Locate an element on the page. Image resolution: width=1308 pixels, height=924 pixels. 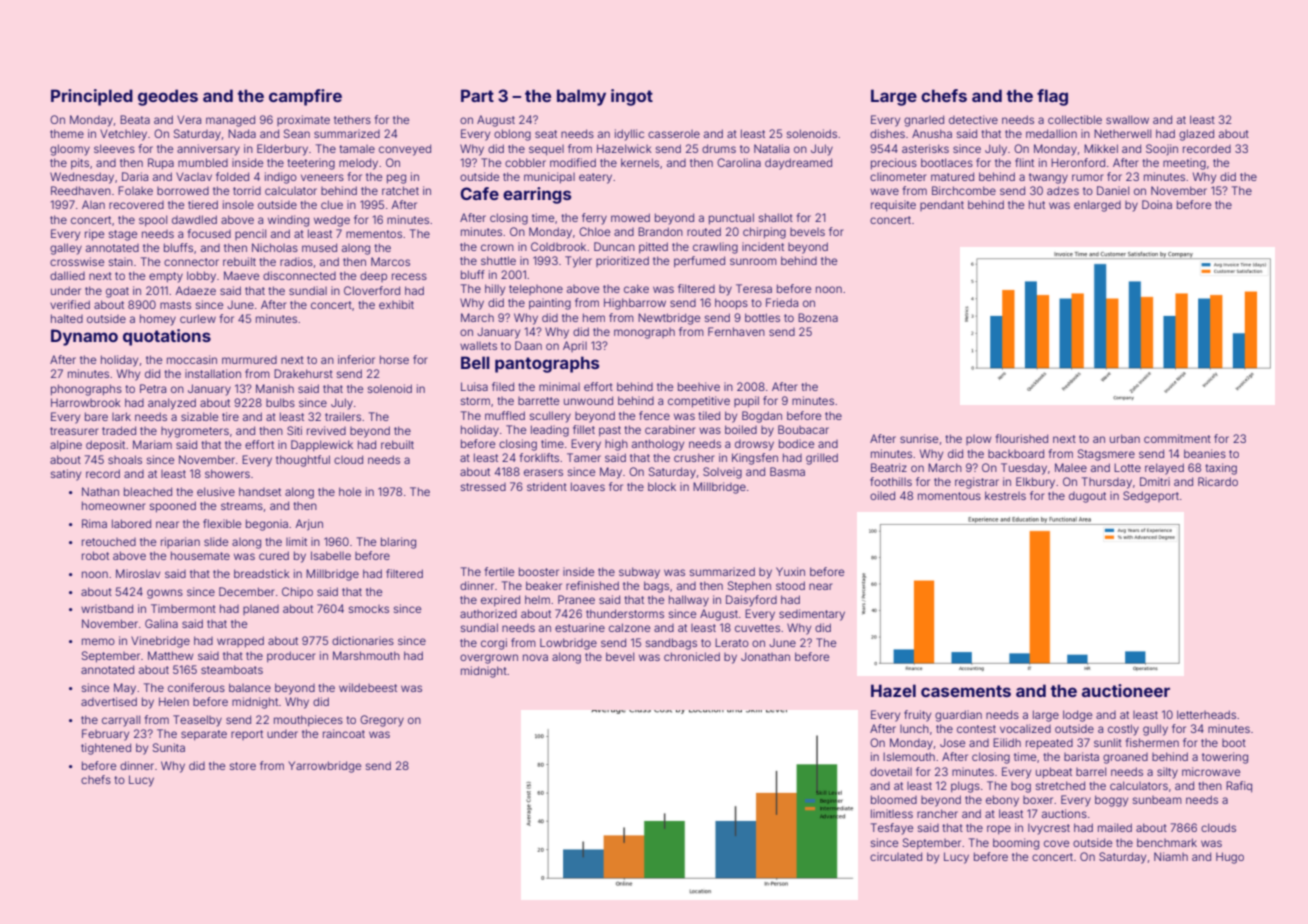
glazed is located at coordinates (1196, 135).
